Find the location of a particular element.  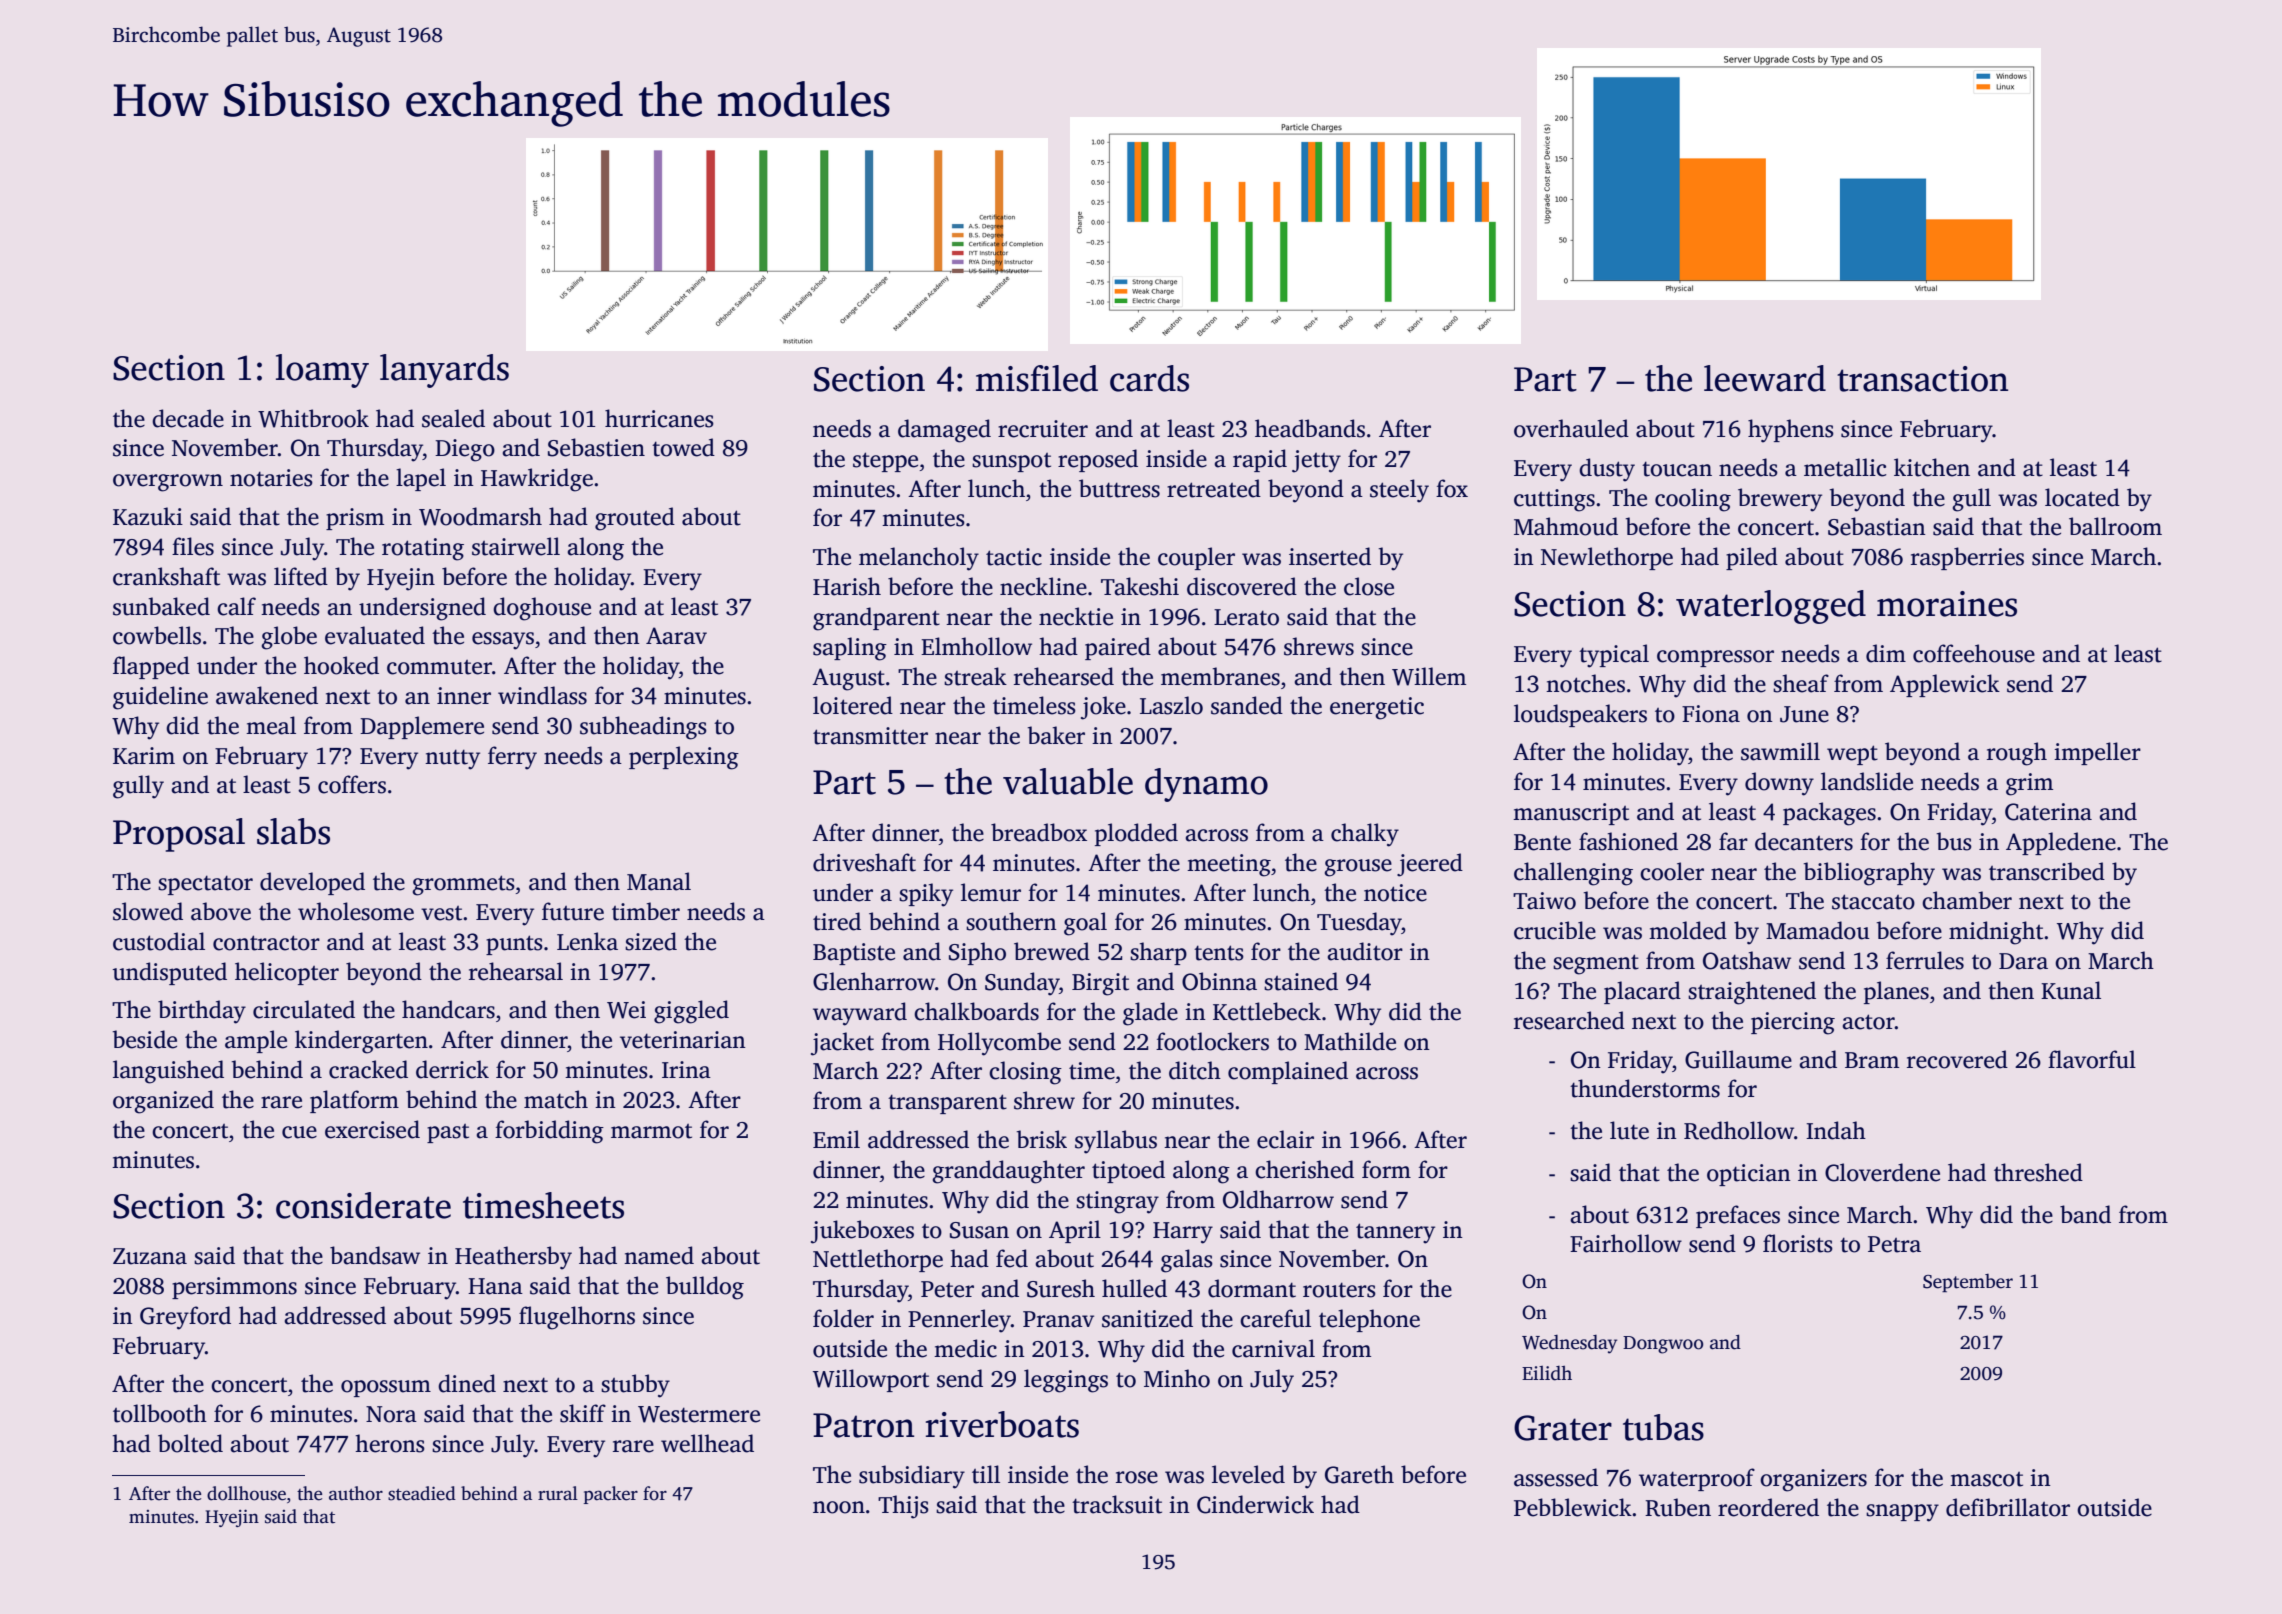

Petra is located at coordinates (1894, 1244).
